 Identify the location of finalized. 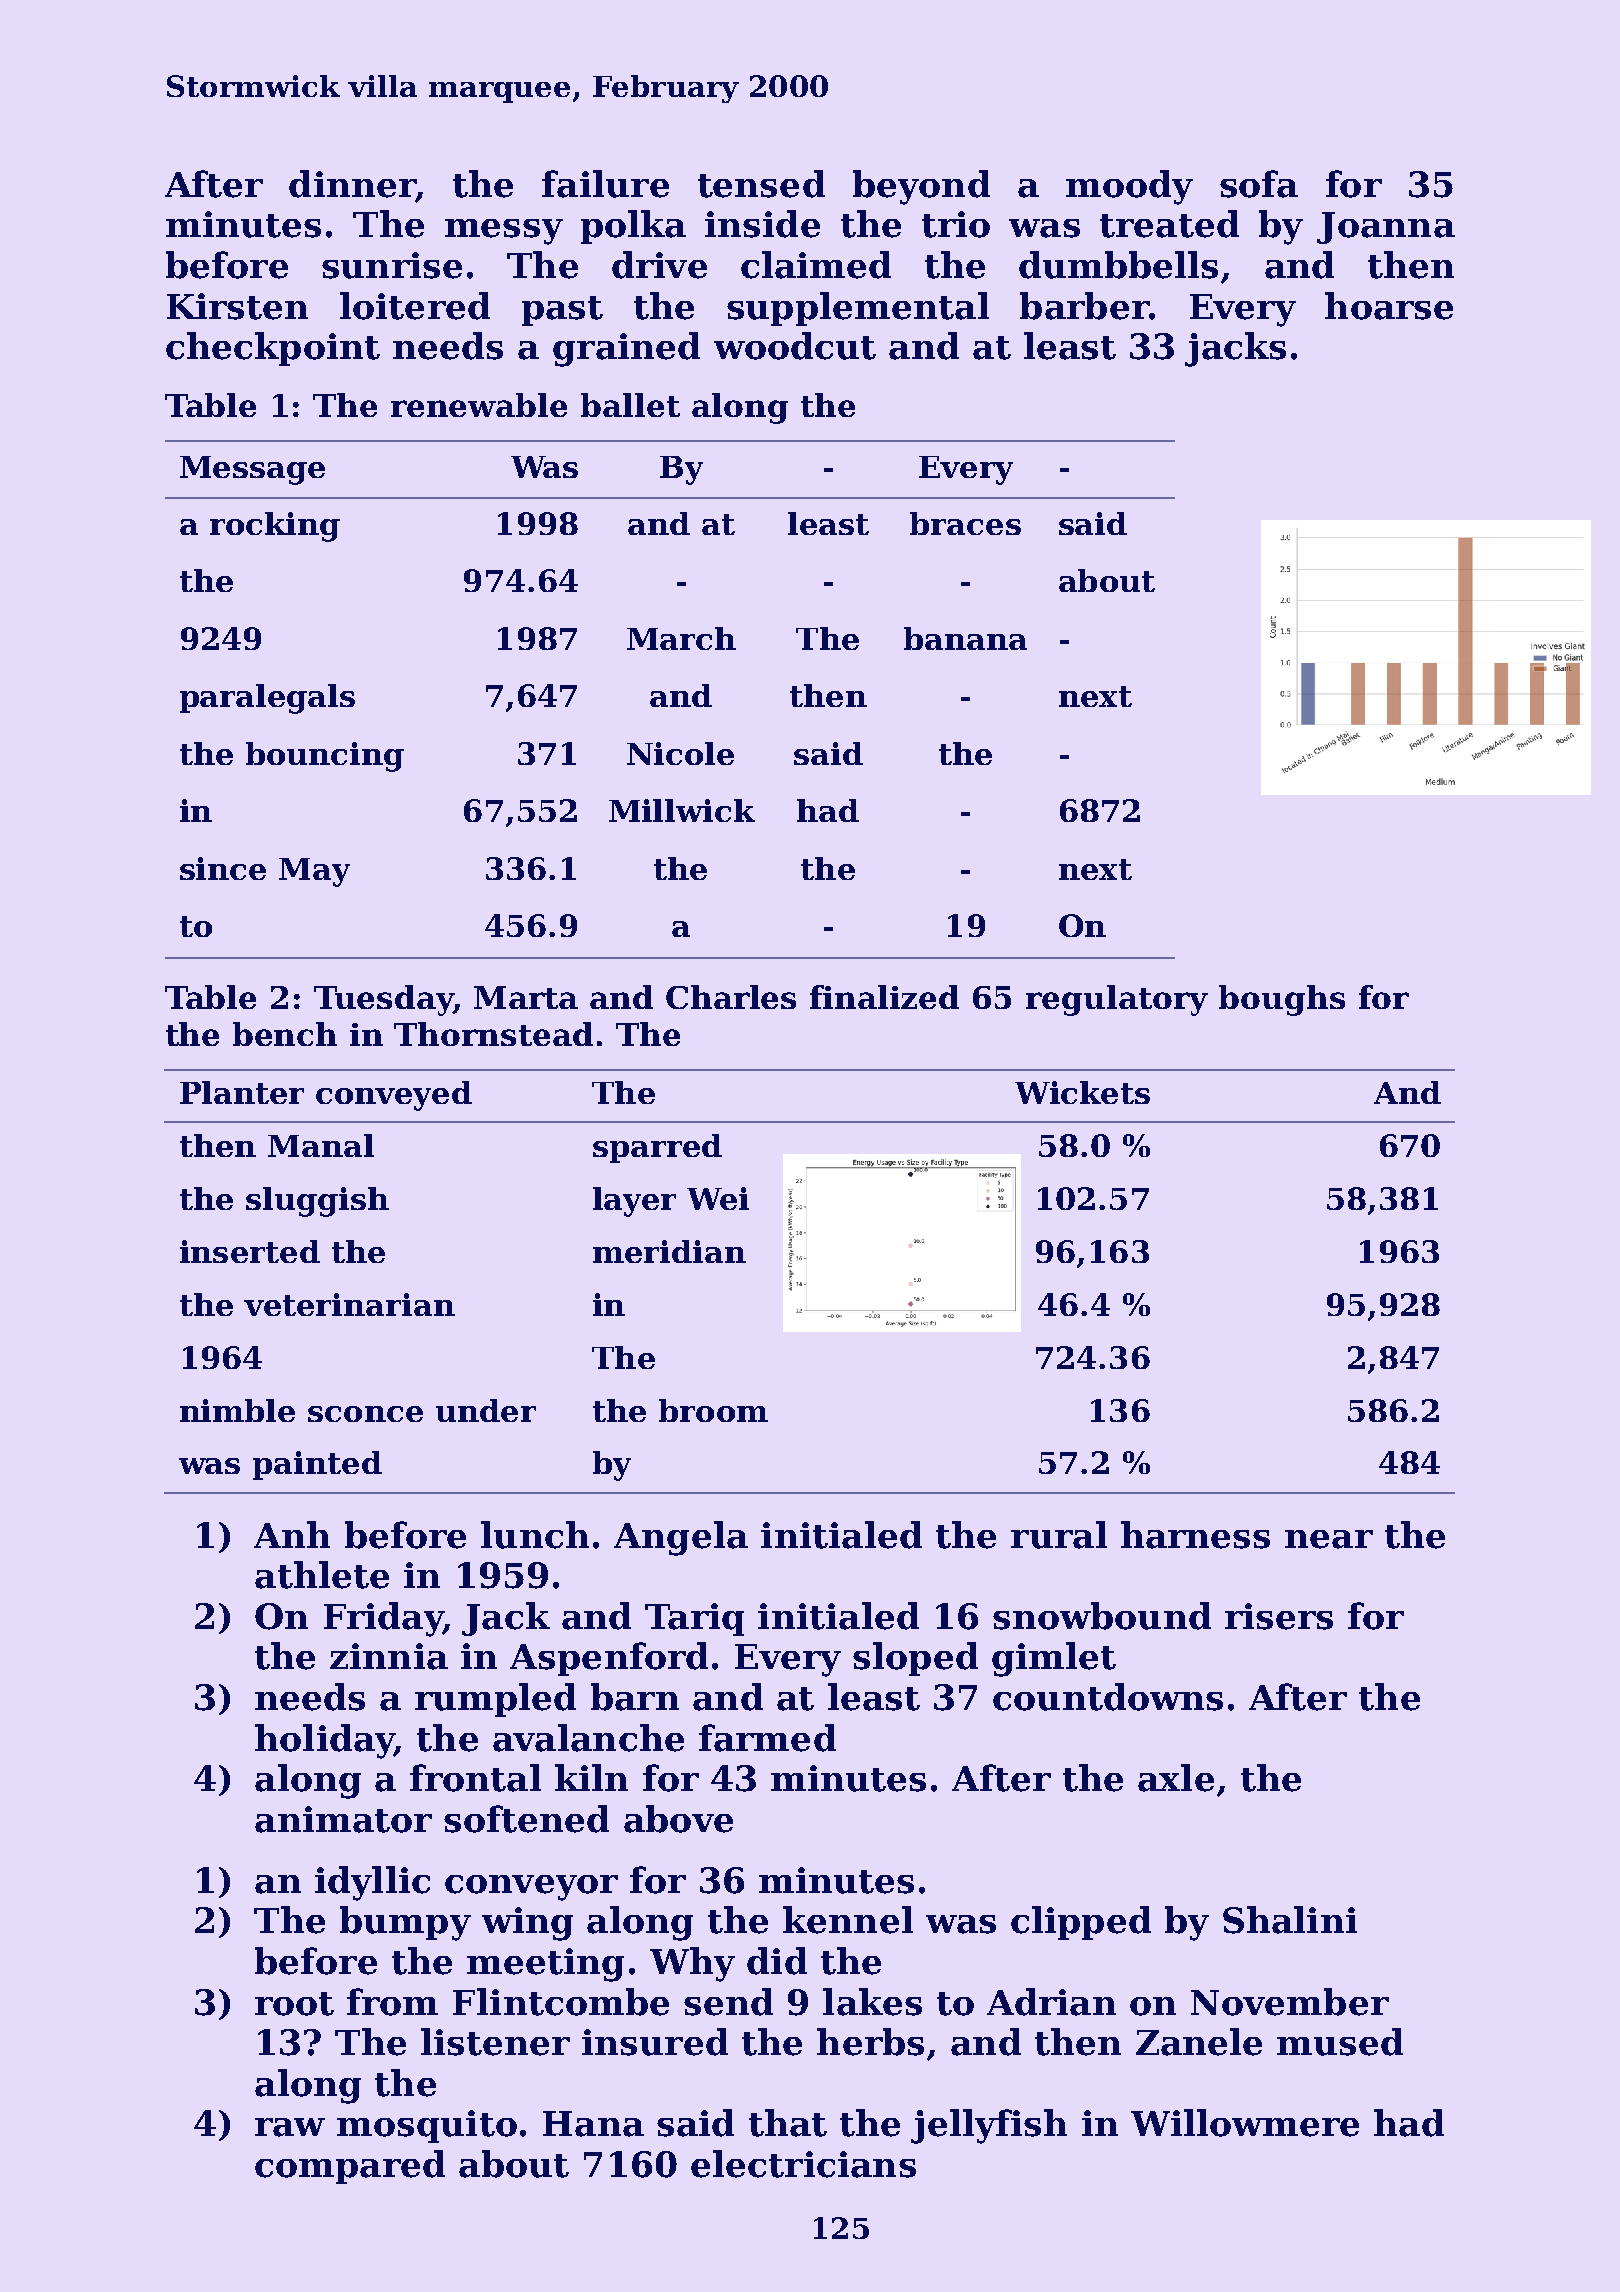
(884, 997).
